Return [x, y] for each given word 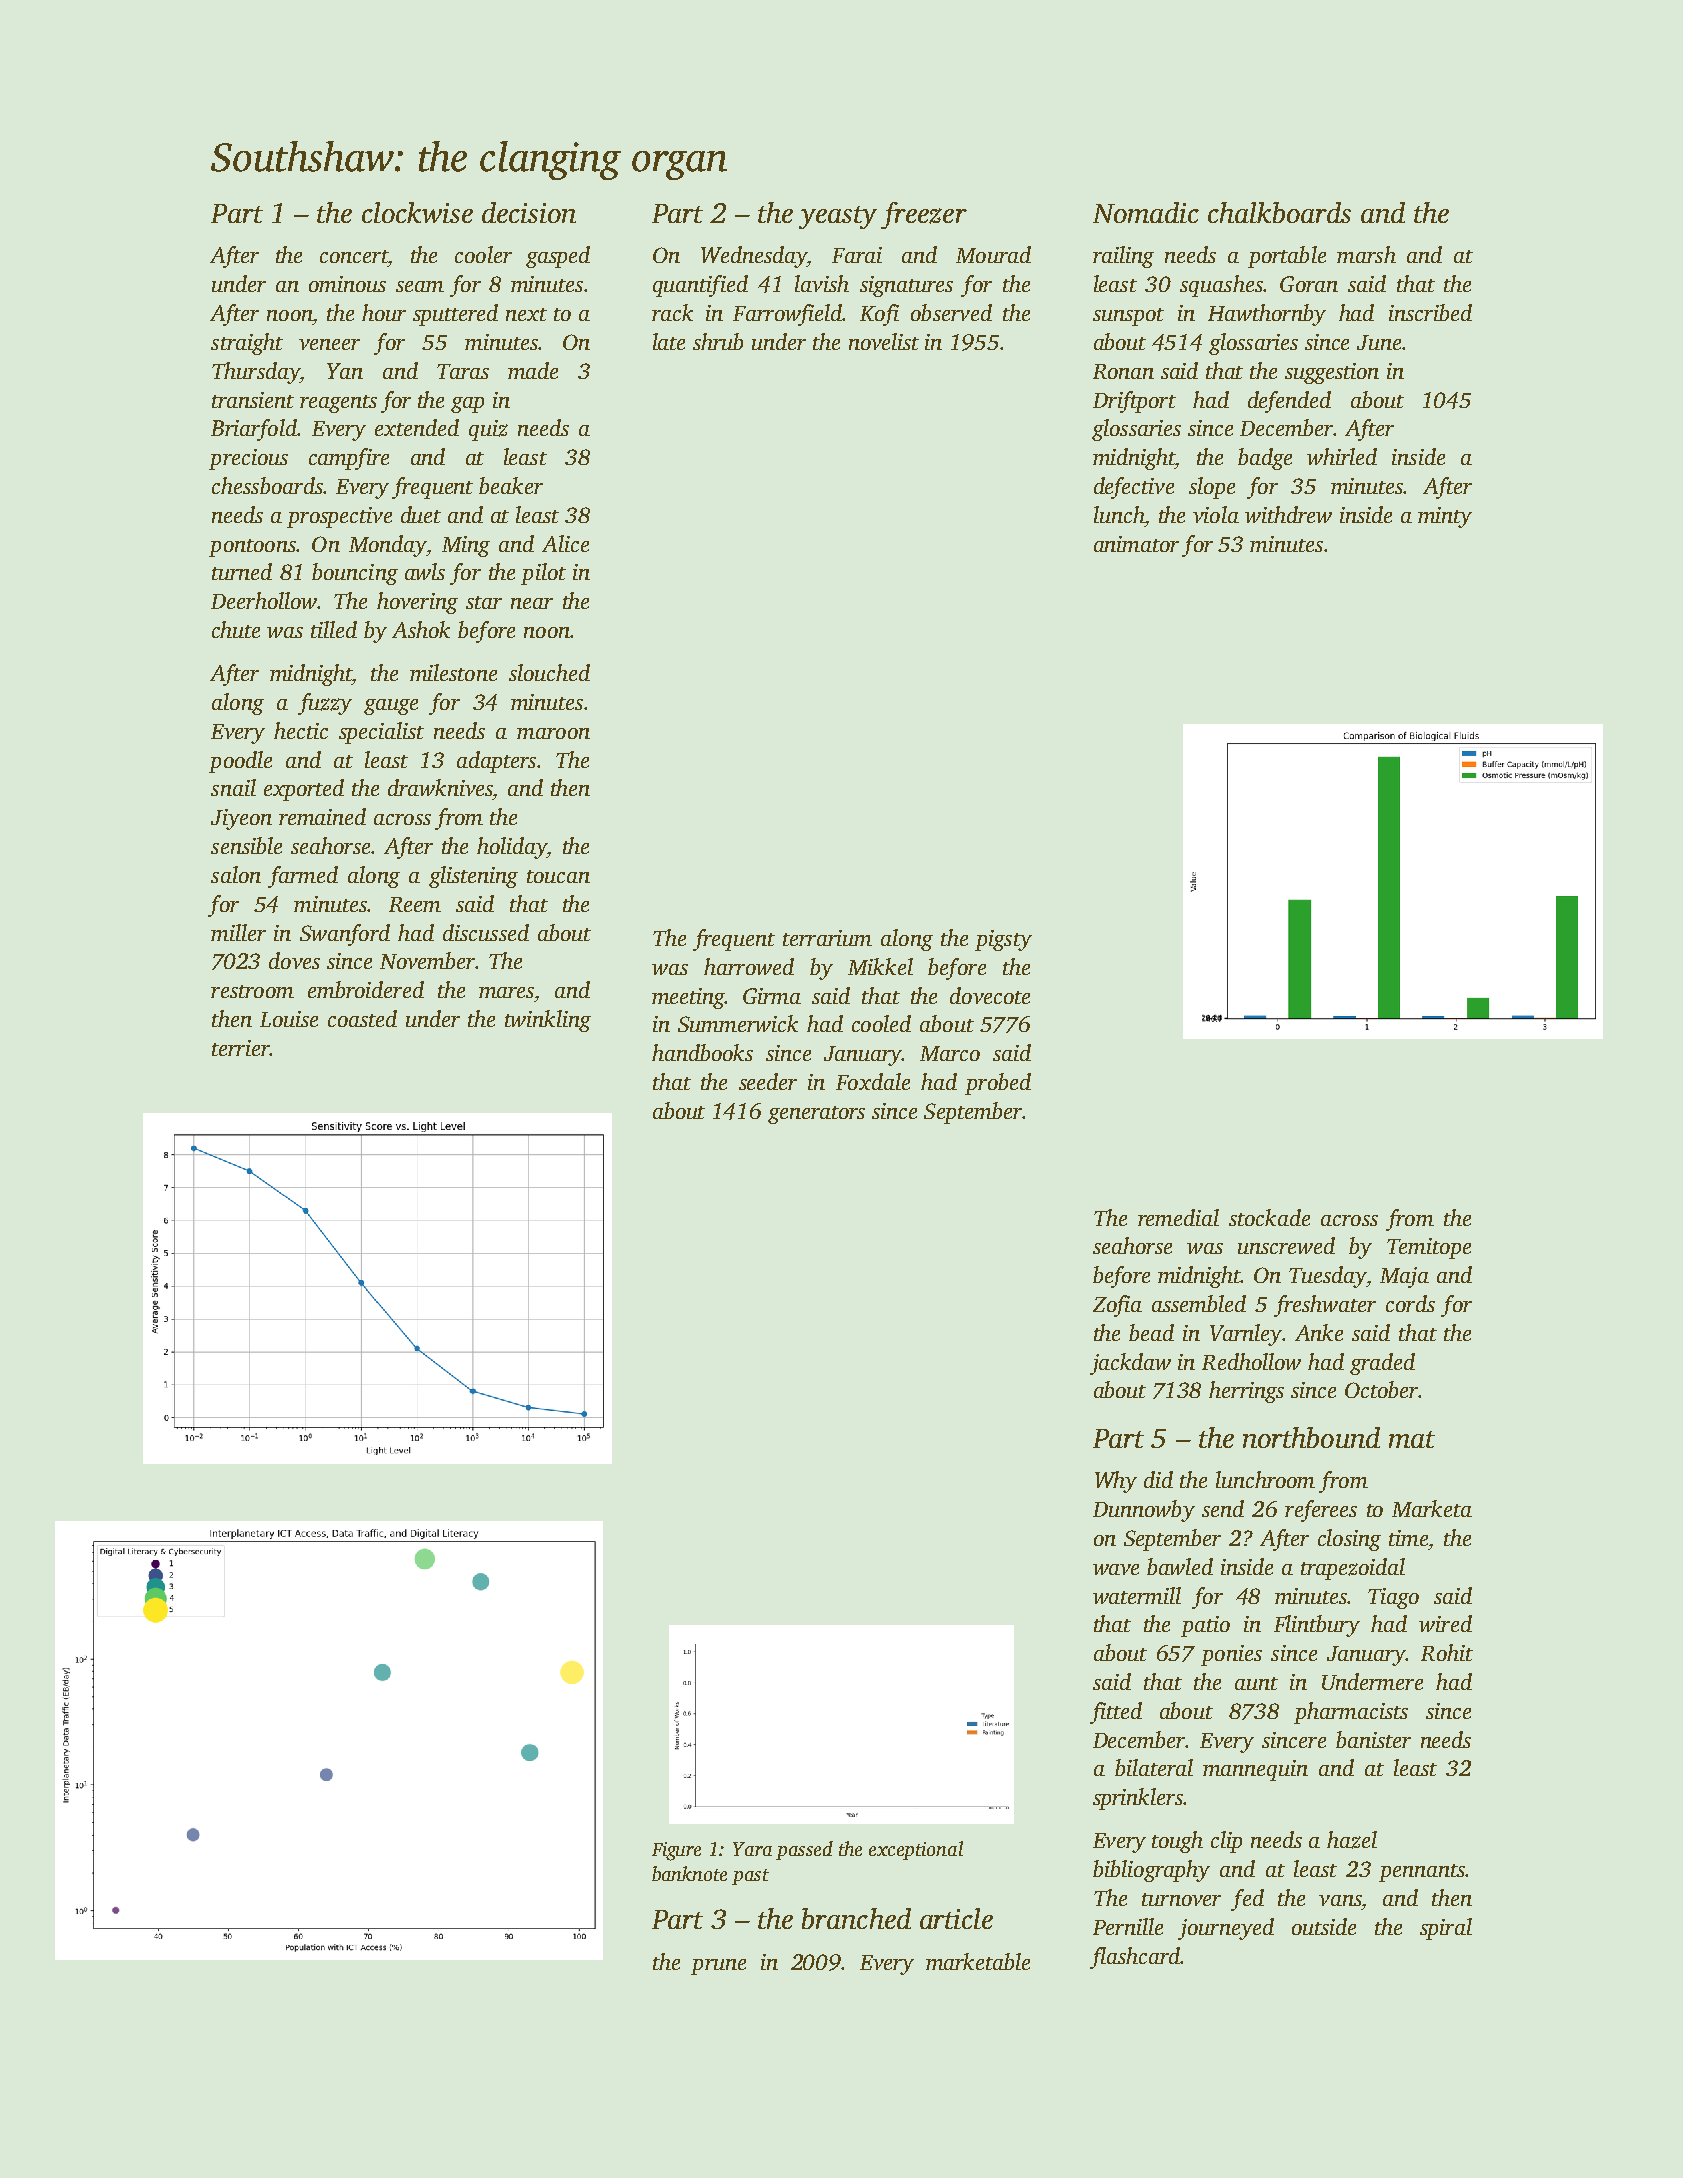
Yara [752, 1849]
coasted [362, 1018]
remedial [1178, 1217]
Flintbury [1317, 1626]
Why [1116, 1482]
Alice [565, 543]
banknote [689, 1873]
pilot [543, 574]
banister [1373, 1739]
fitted [1116, 1713]
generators [816, 1115]
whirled [1342, 456]
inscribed [1430, 312]
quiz [488, 430]
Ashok [421, 629]
